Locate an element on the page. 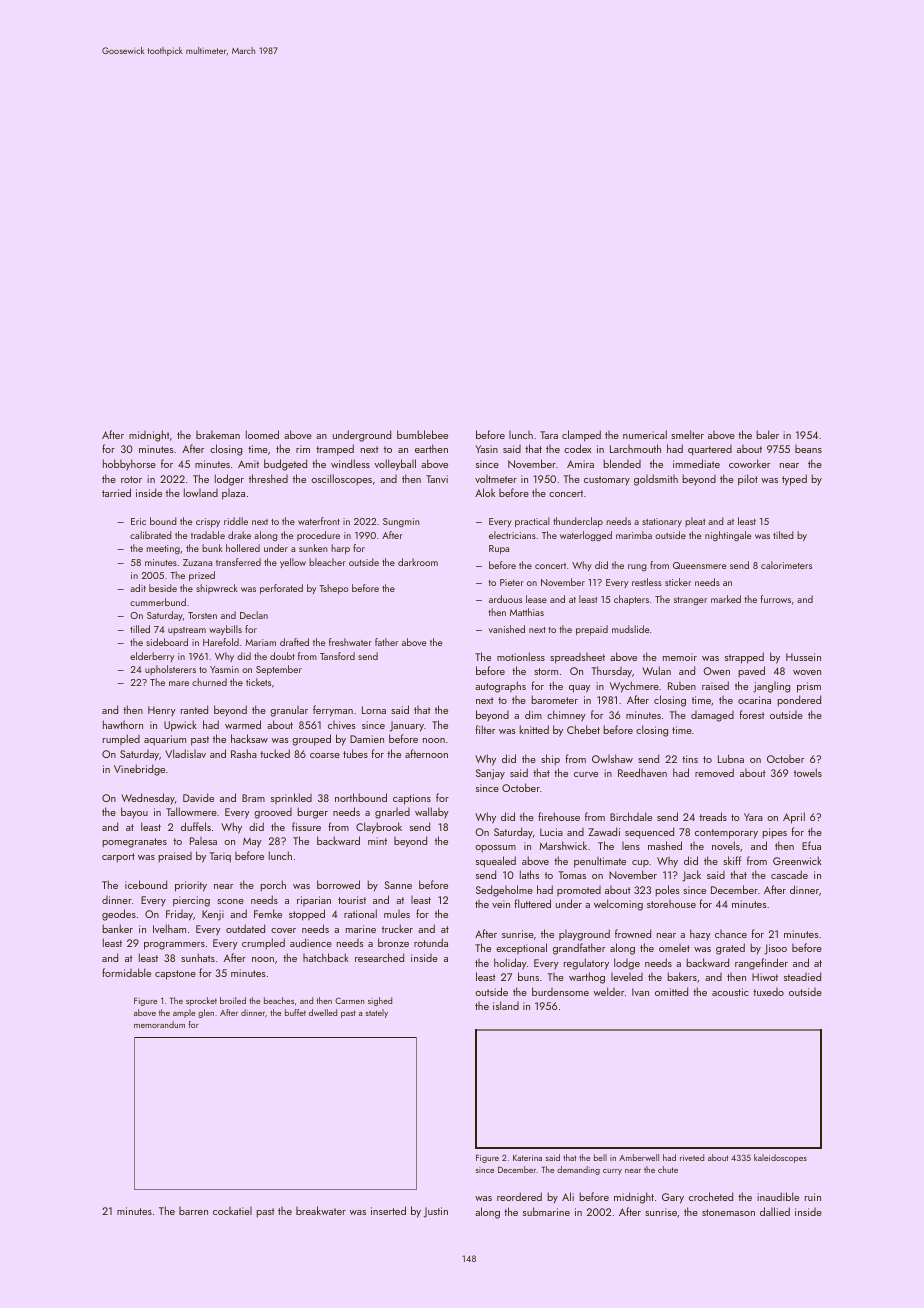  Tara is located at coordinates (549, 435).
